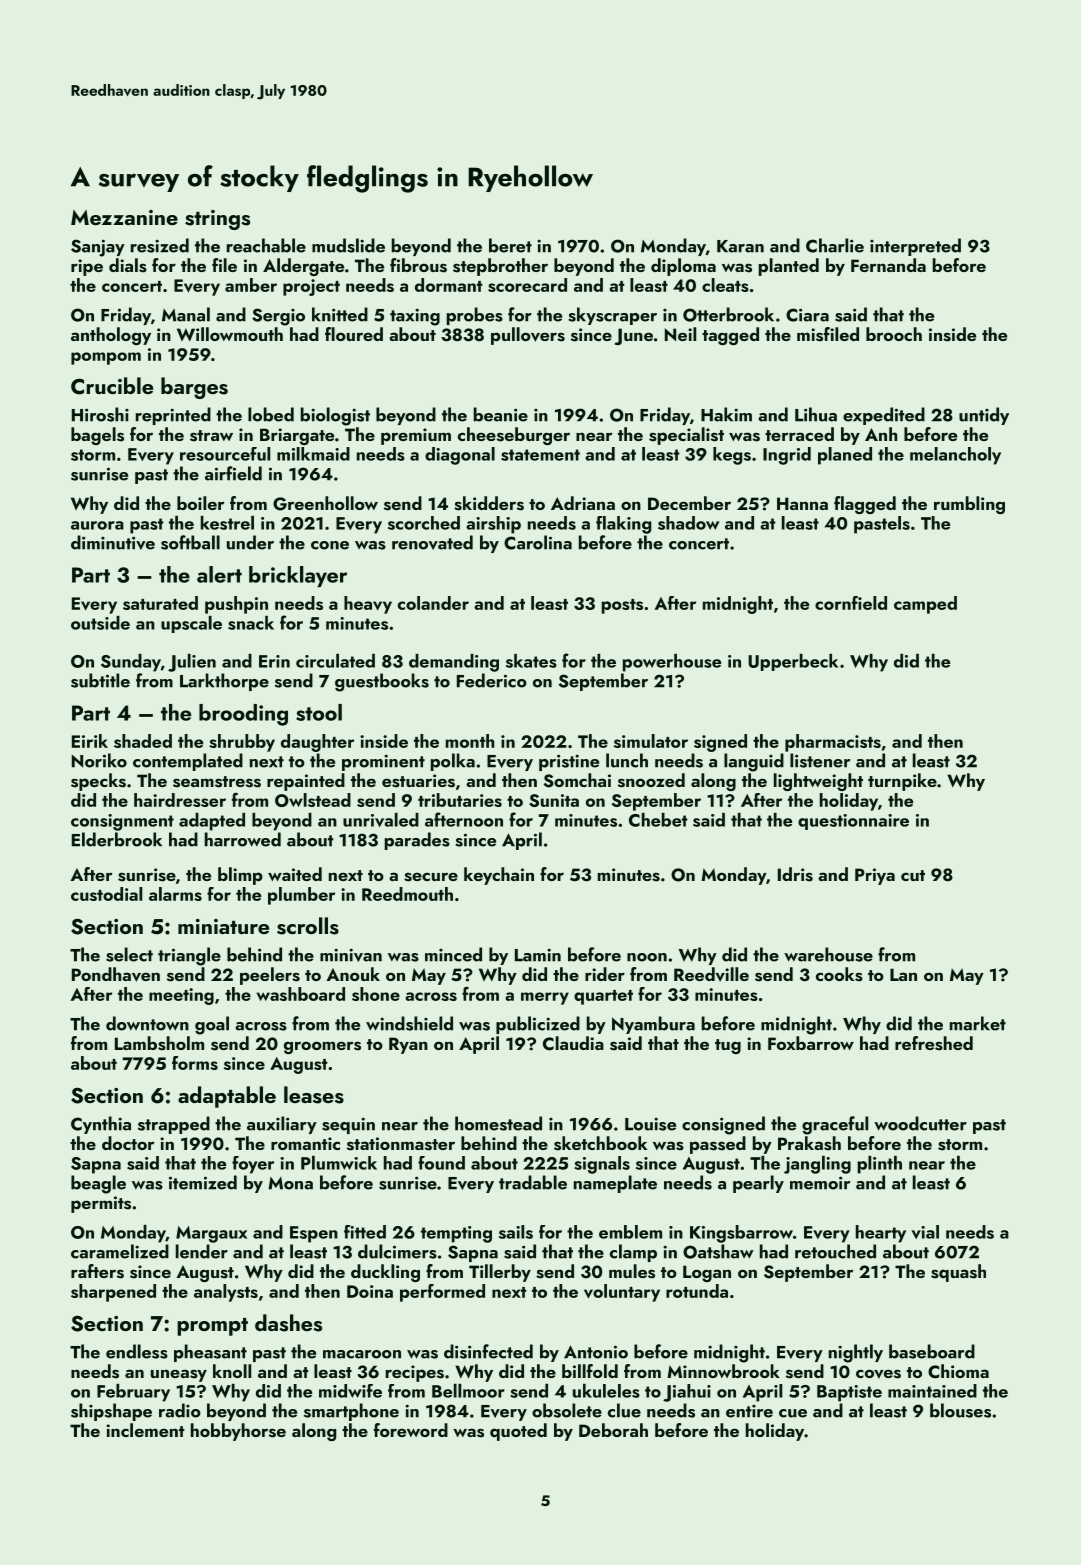 Image resolution: width=1081 pixels, height=1565 pixels. I want to click on biologist, so click(335, 416).
